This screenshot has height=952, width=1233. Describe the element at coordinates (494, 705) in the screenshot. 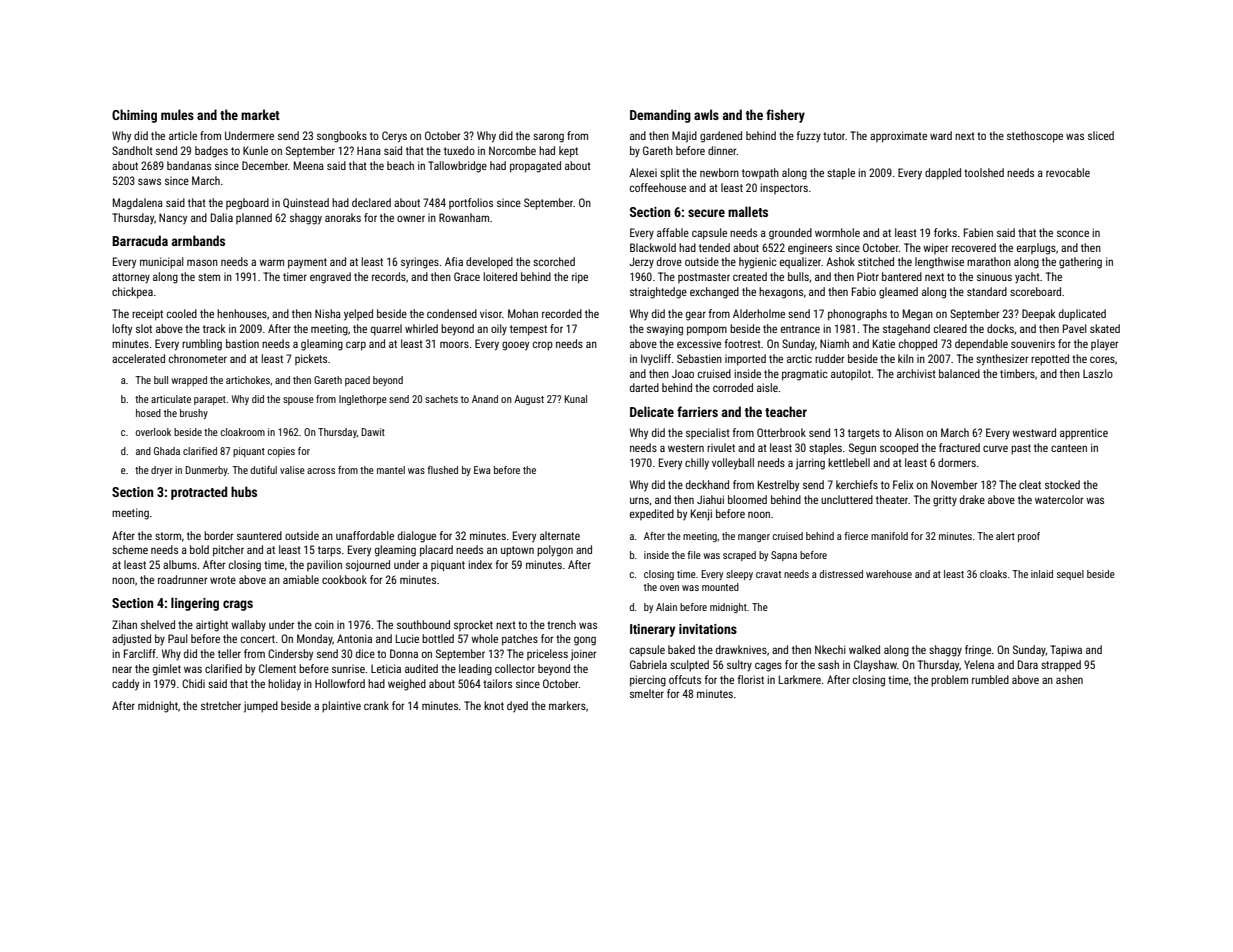

I see `knot` at that location.
